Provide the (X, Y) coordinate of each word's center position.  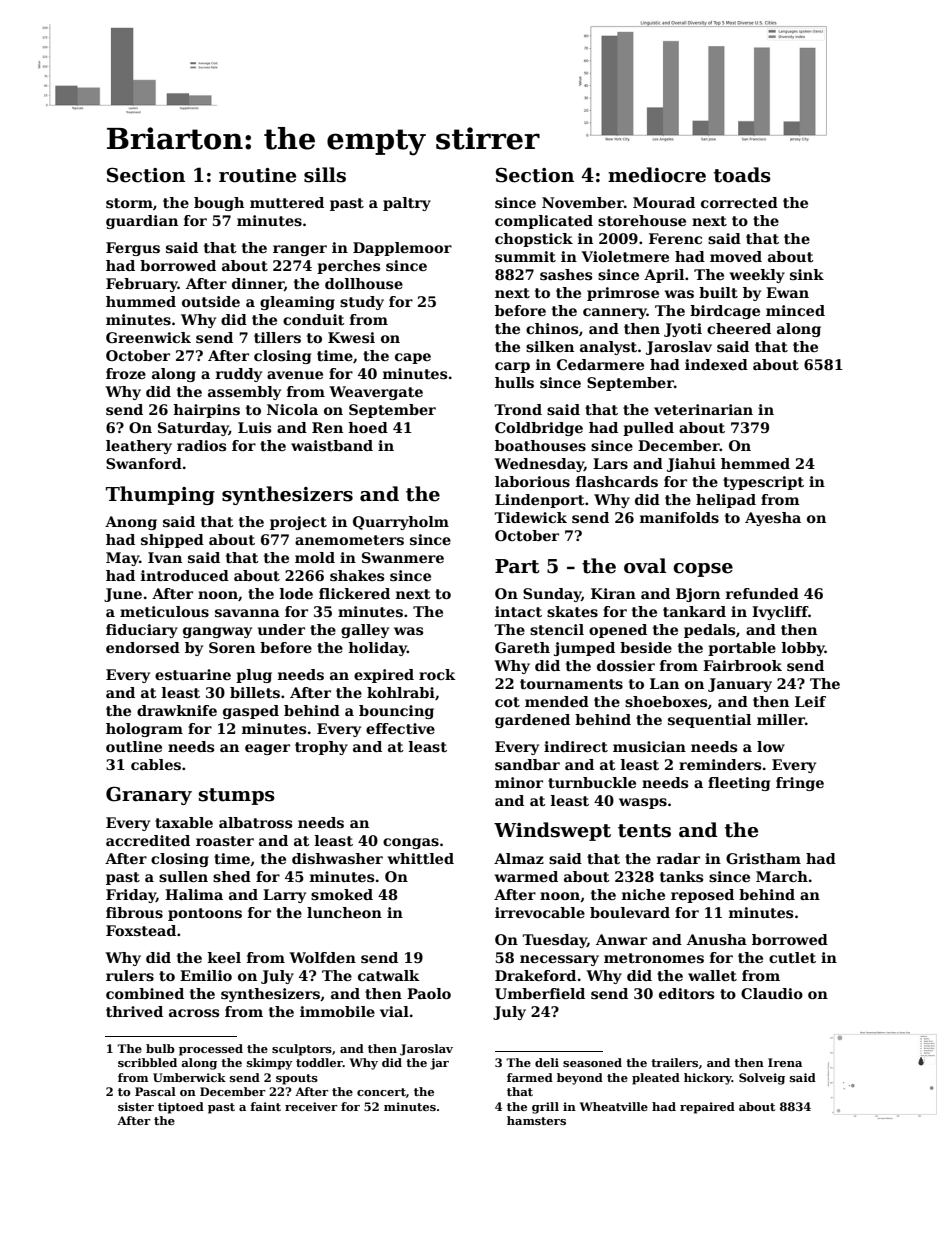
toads (742, 175)
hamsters (536, 1120)
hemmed (755, 463)
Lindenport (540, 501)
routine (257, 175)
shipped (172, 541)
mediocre (657, 175)
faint (265, 1106)
